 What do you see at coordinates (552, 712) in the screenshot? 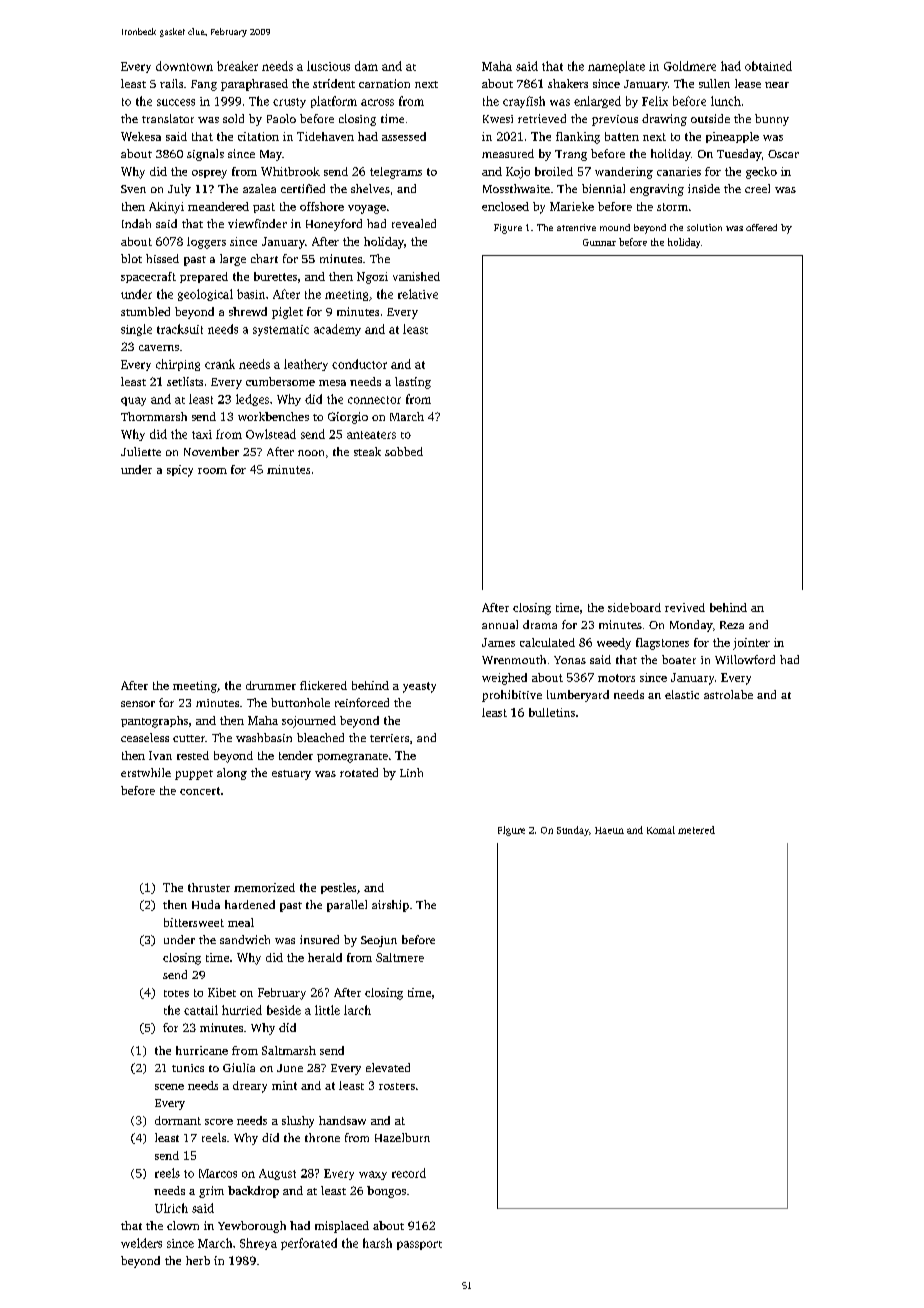
I see `bulletins` at bounding box center [552, 712].
